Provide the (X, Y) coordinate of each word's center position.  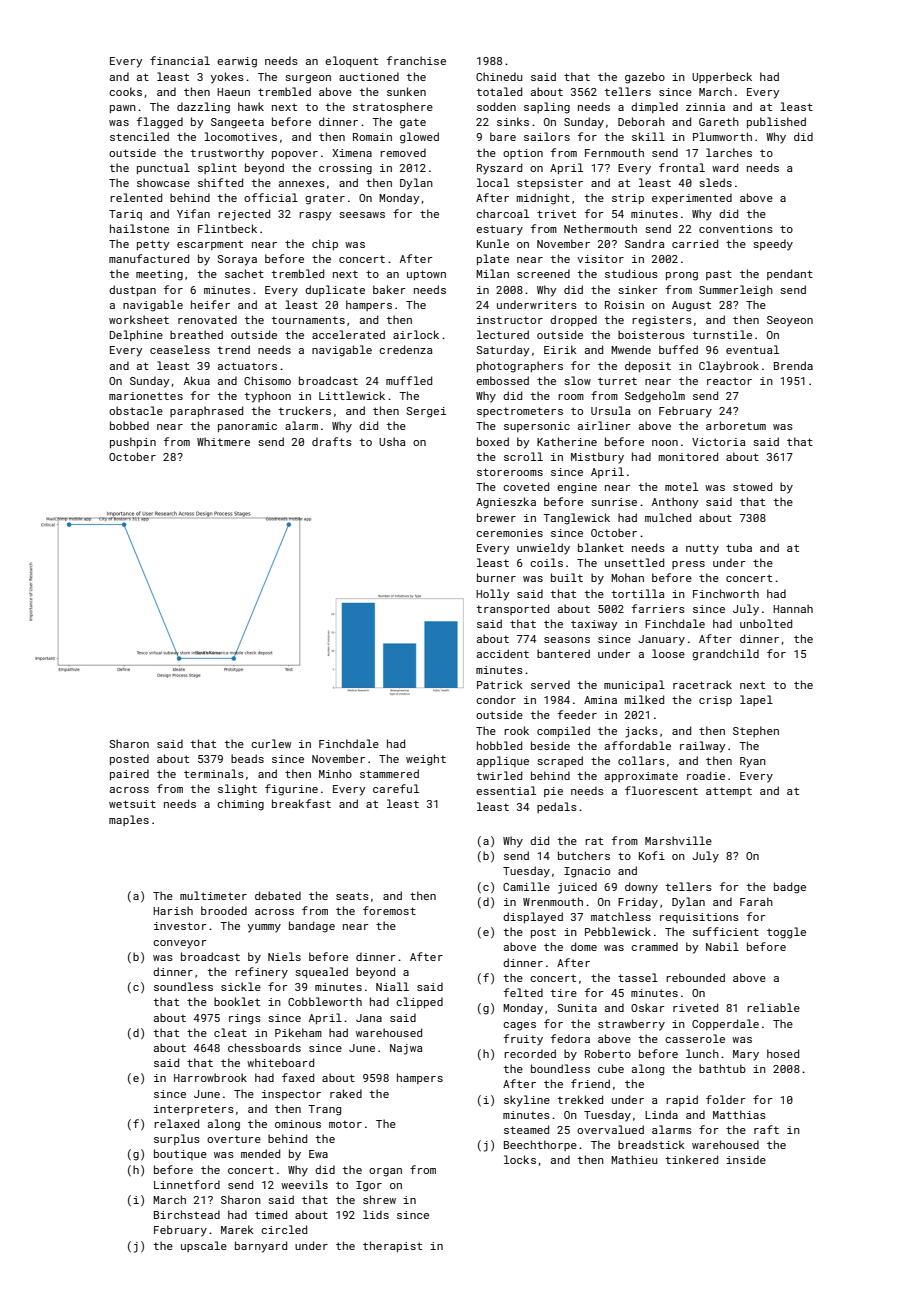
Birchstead (187, 1214)
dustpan (132, 290)
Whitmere (223, 441)
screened (543, 273)
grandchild (725, 655)
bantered (563, 653)
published (776, 122)
